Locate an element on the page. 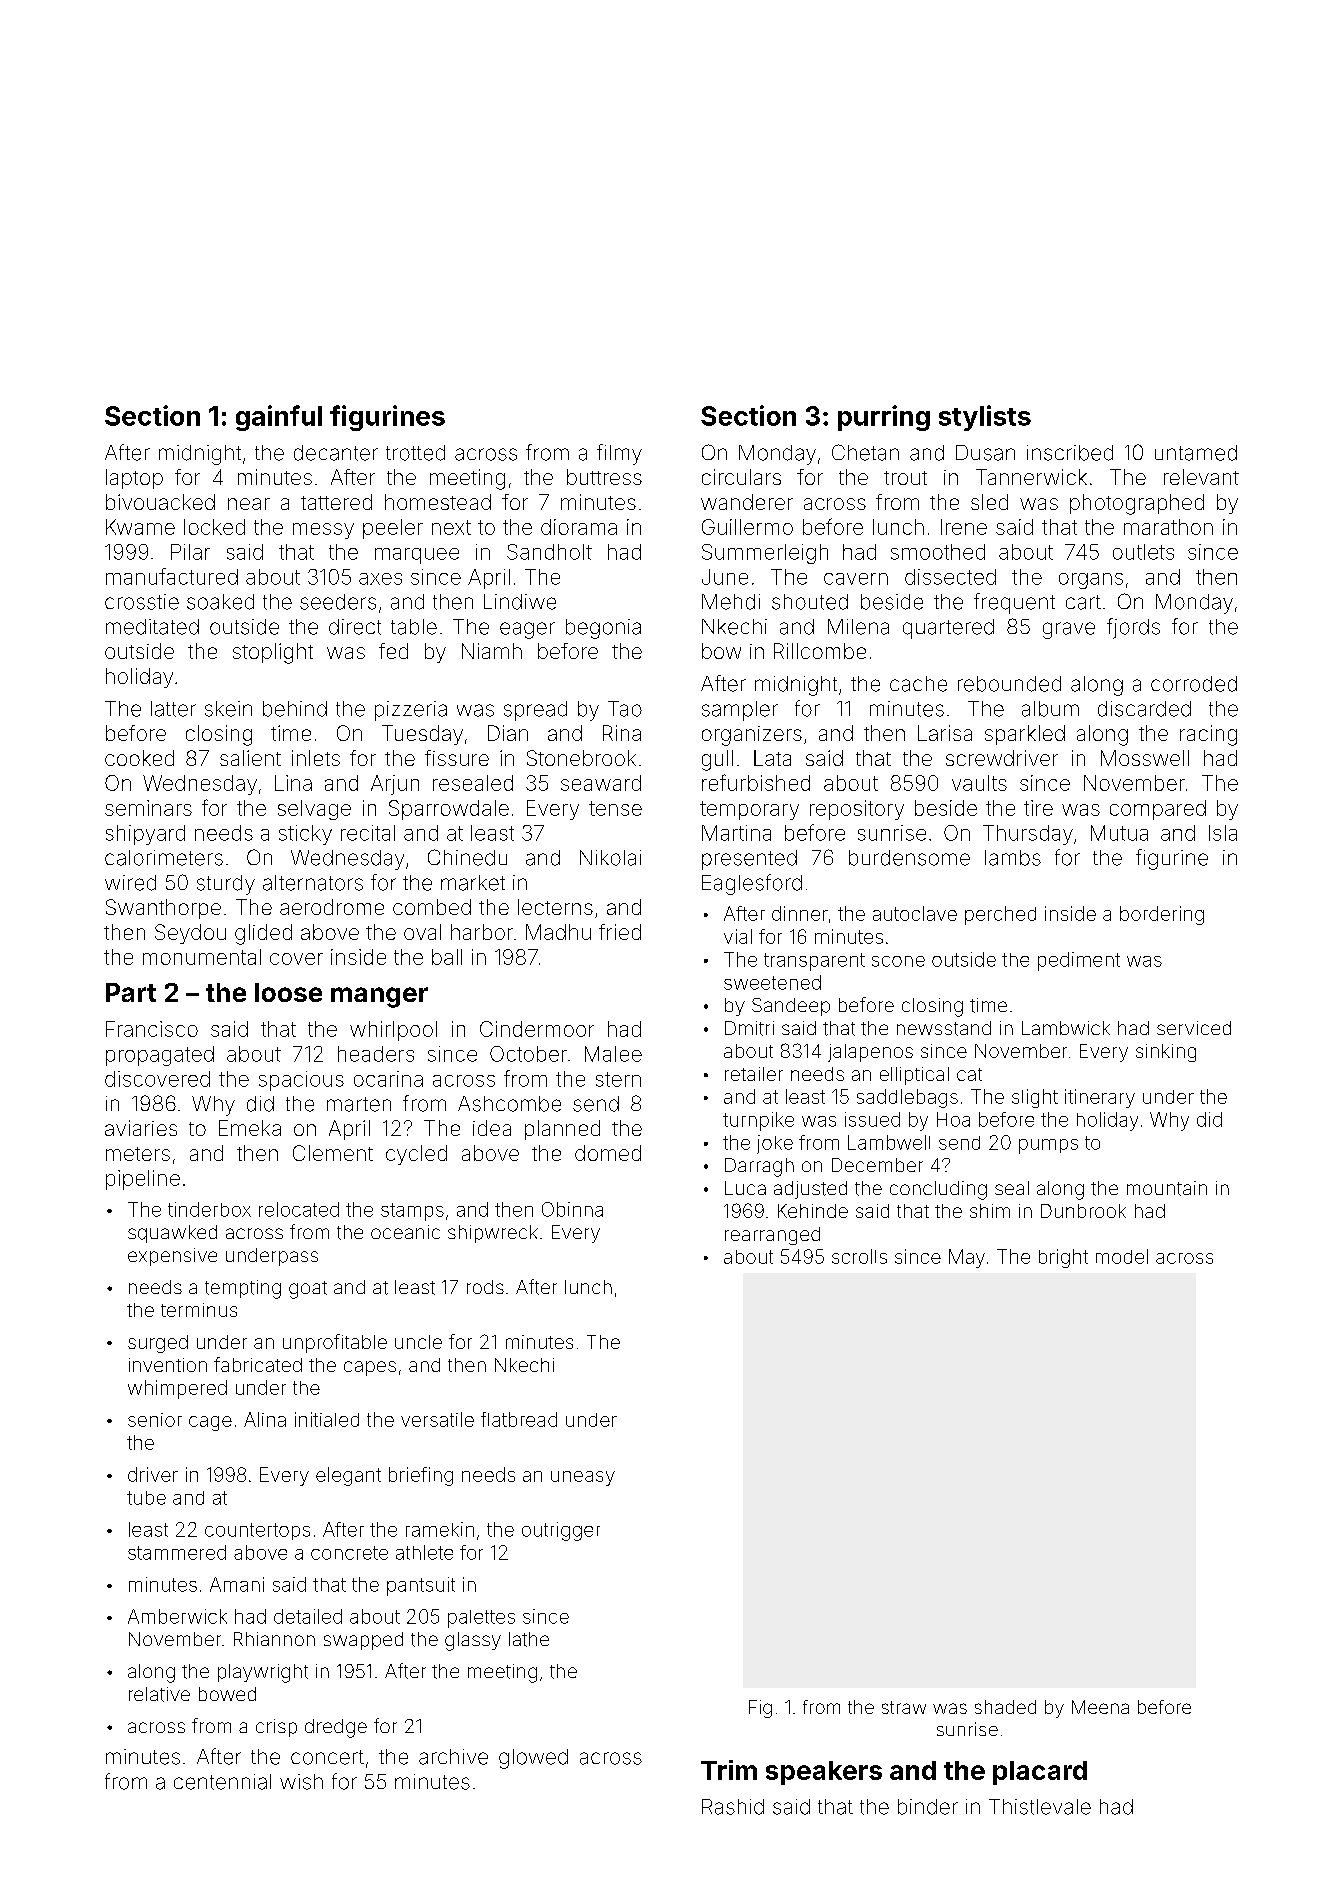 This document has width=1343, height=1899. laptop is located at coordinates (134, 479).
